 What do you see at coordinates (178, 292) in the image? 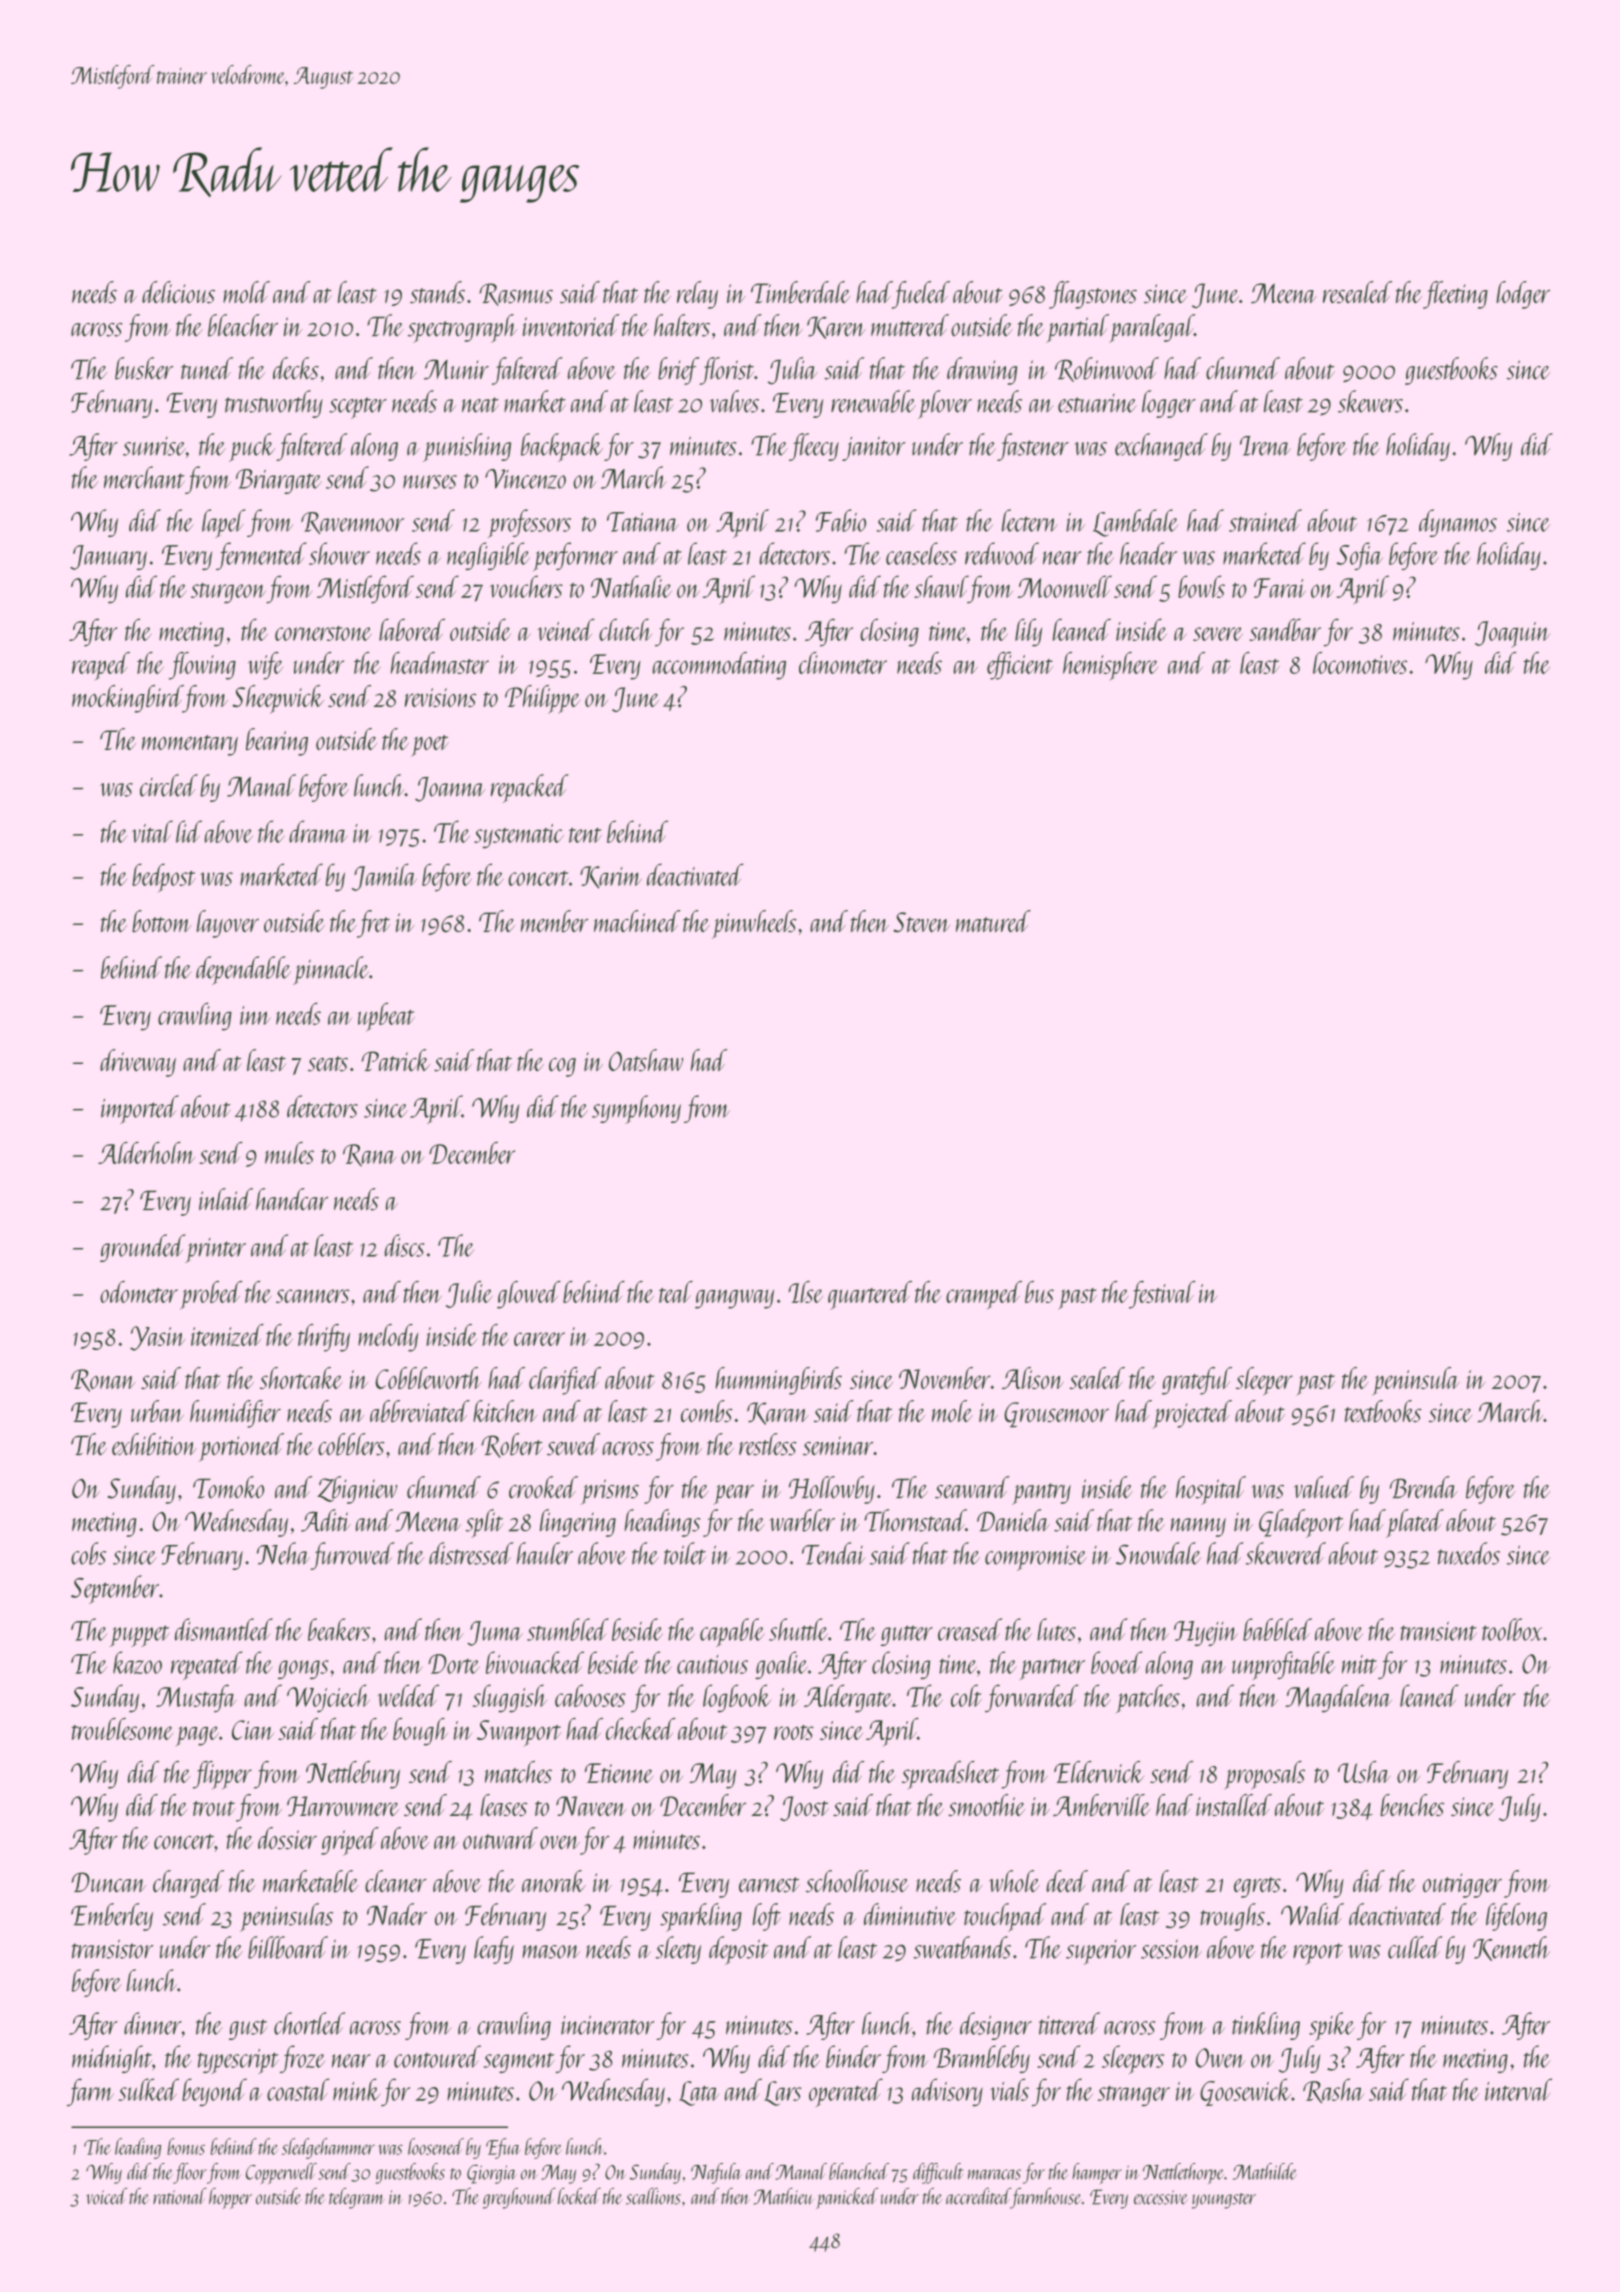
I see `delicious` at bounding box center [178, 292].
